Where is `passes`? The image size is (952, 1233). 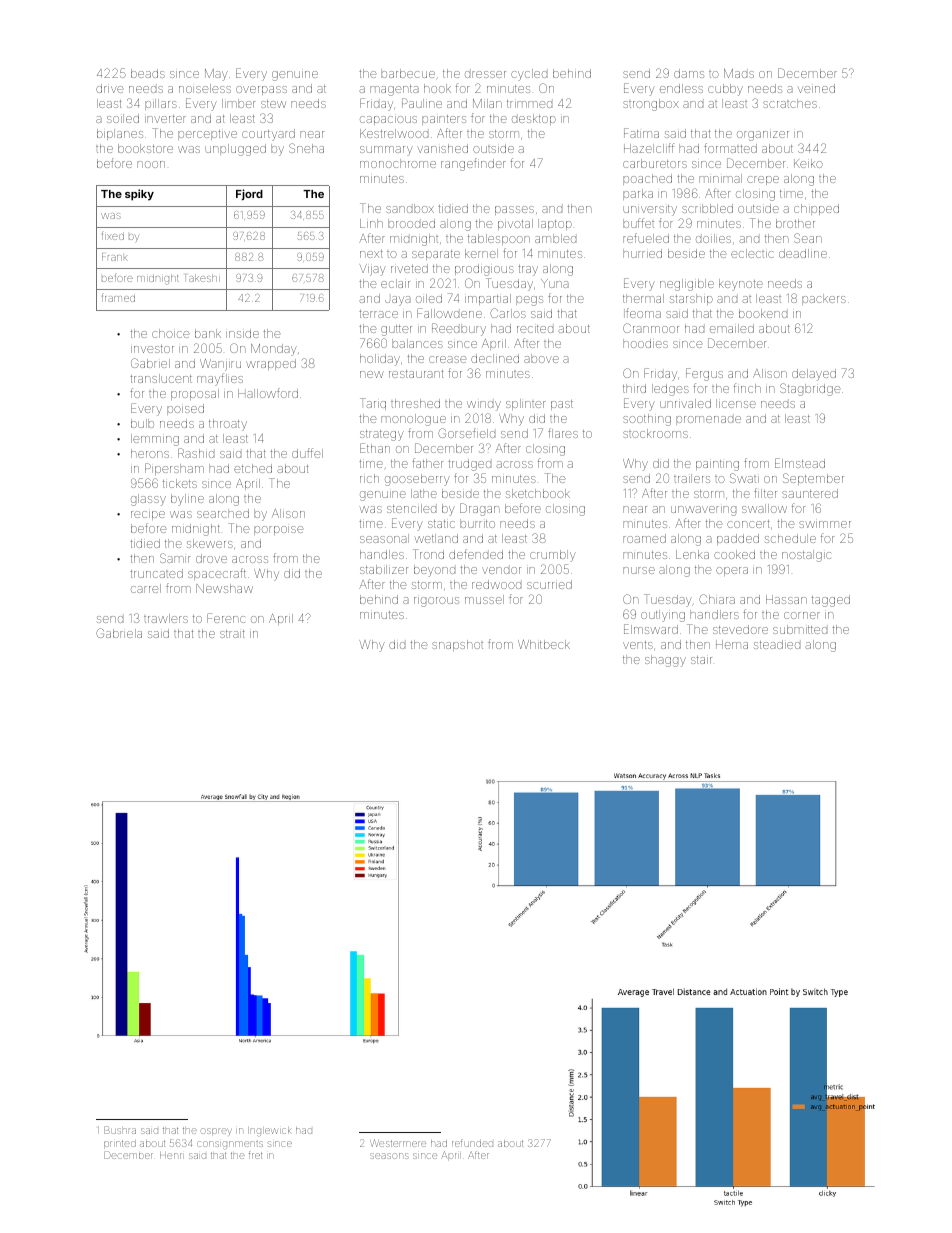 passes is located at coordinates (514, 210).
